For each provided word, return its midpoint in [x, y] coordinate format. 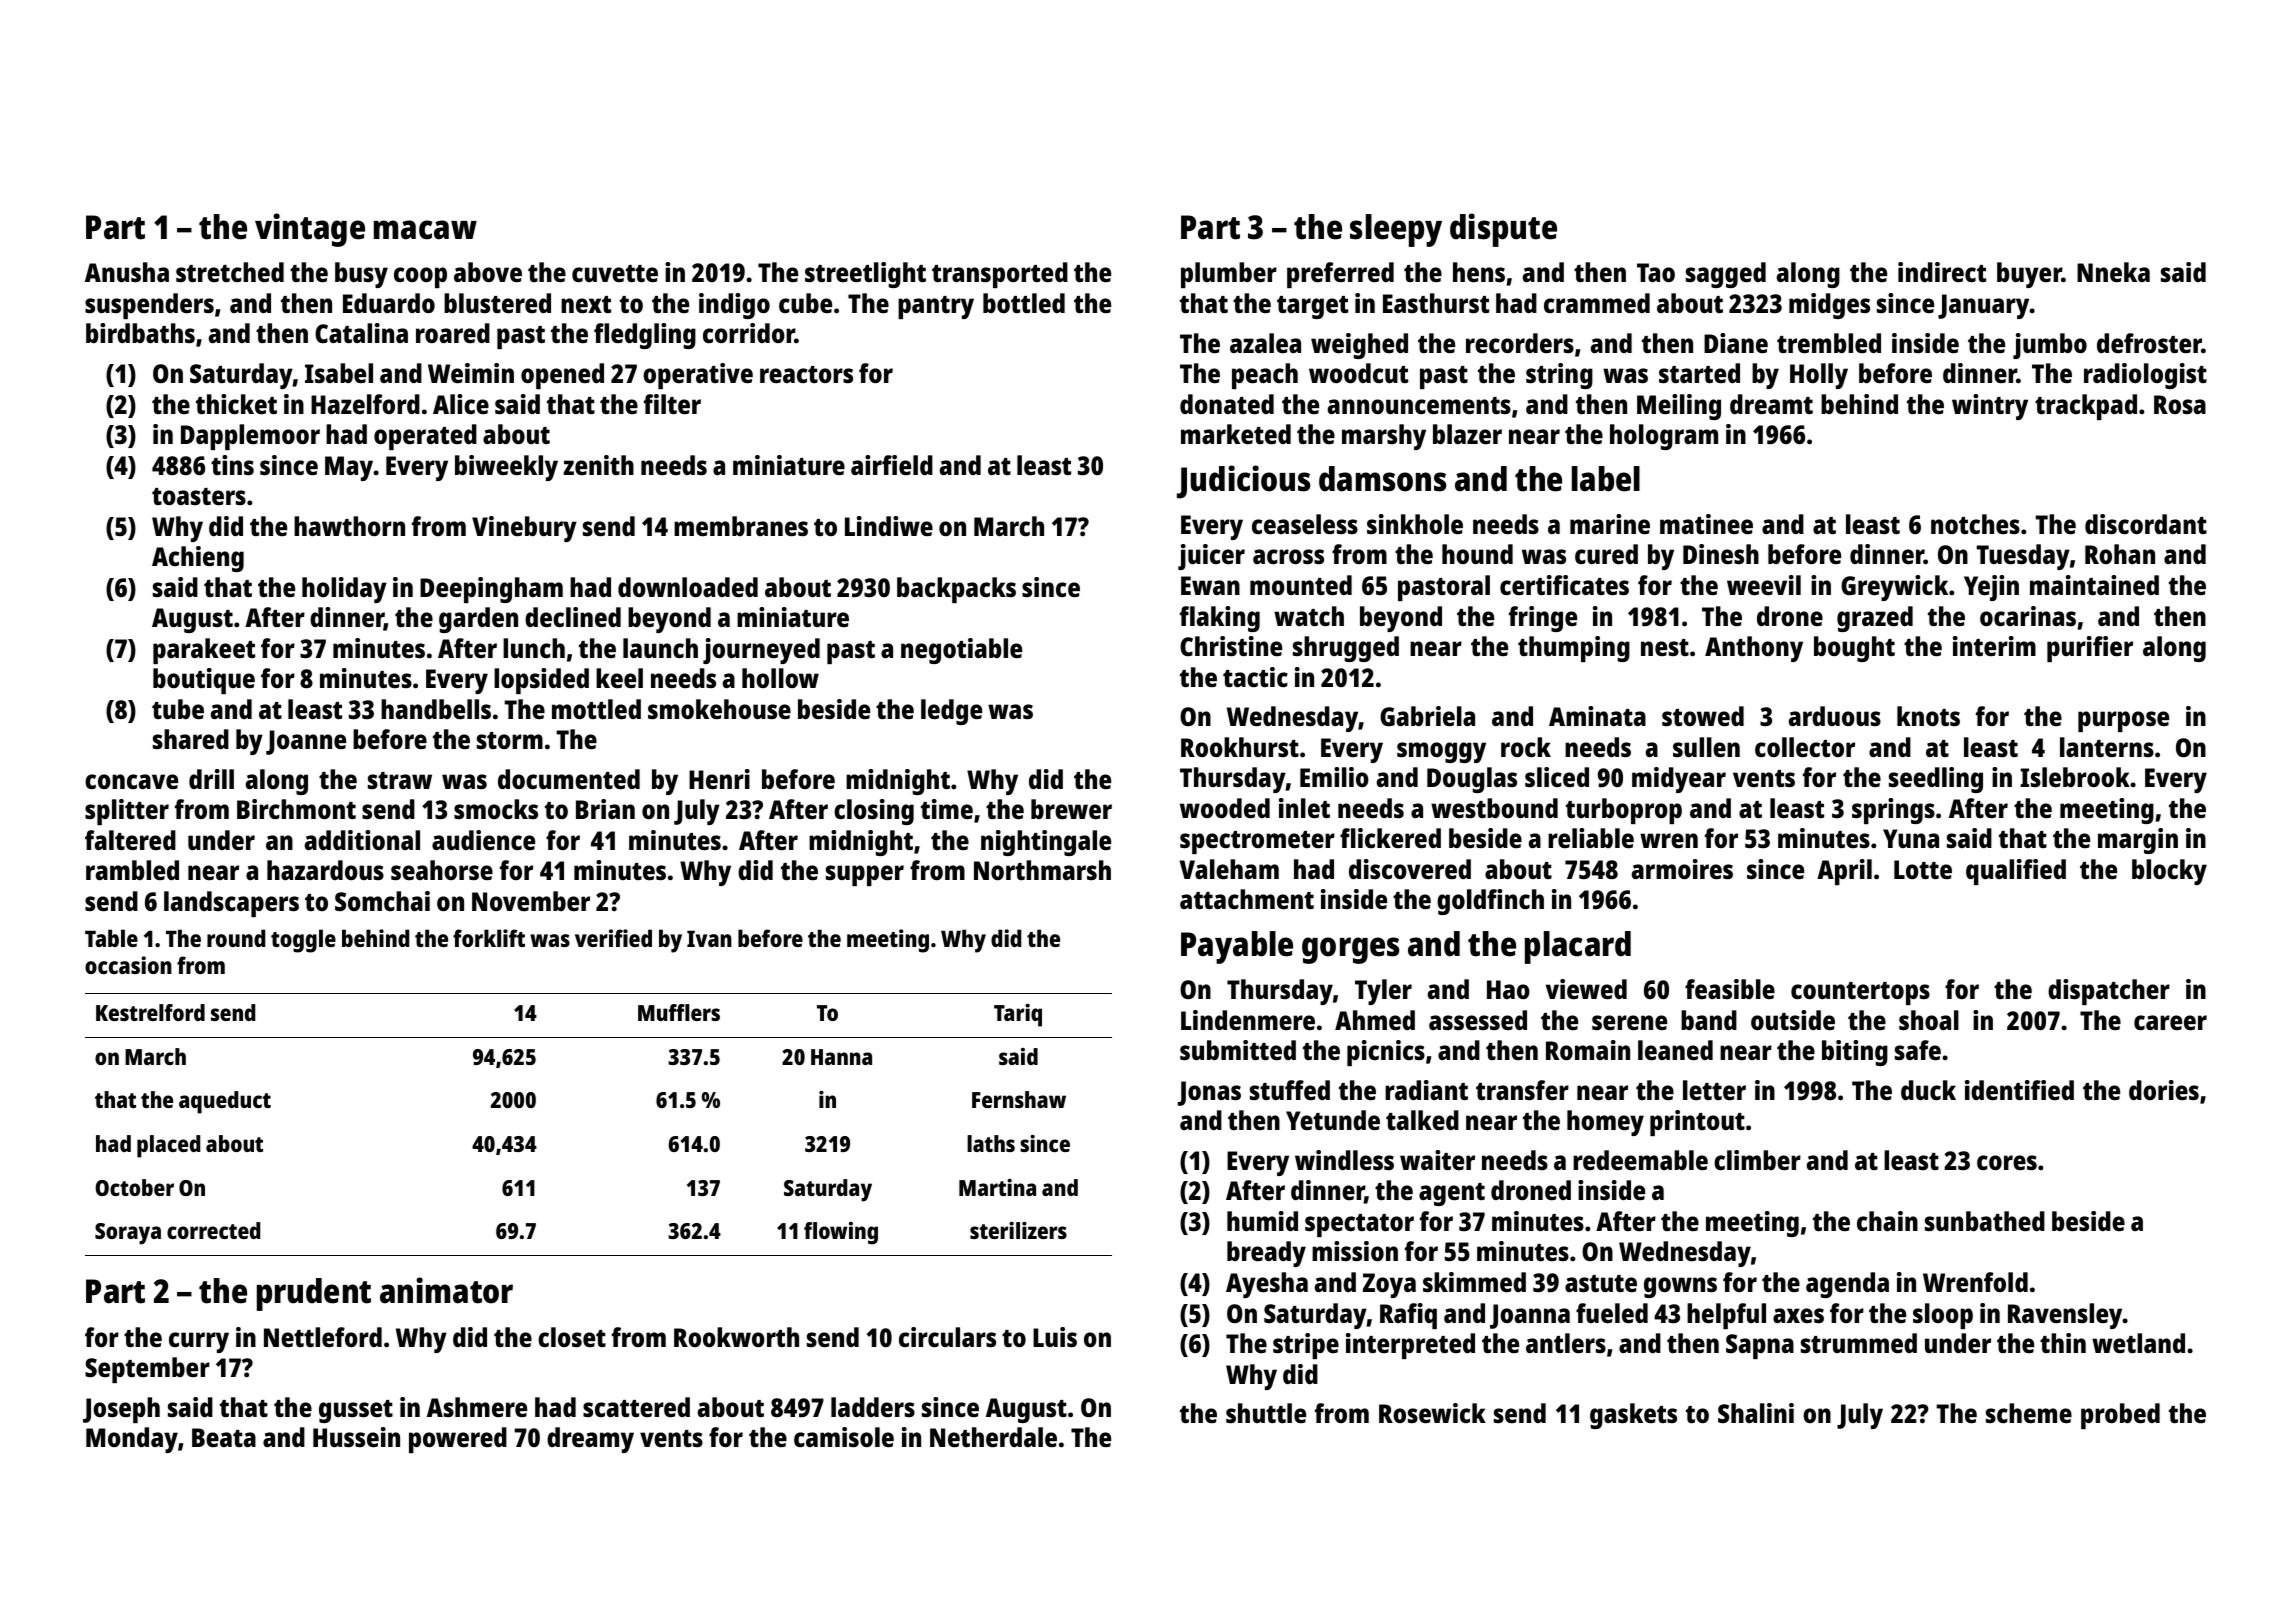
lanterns [2107, 747]
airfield [892, 465]
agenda [1847, 1285]
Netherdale [993, 1437]
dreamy [590, 1440]
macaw [425, 230]
